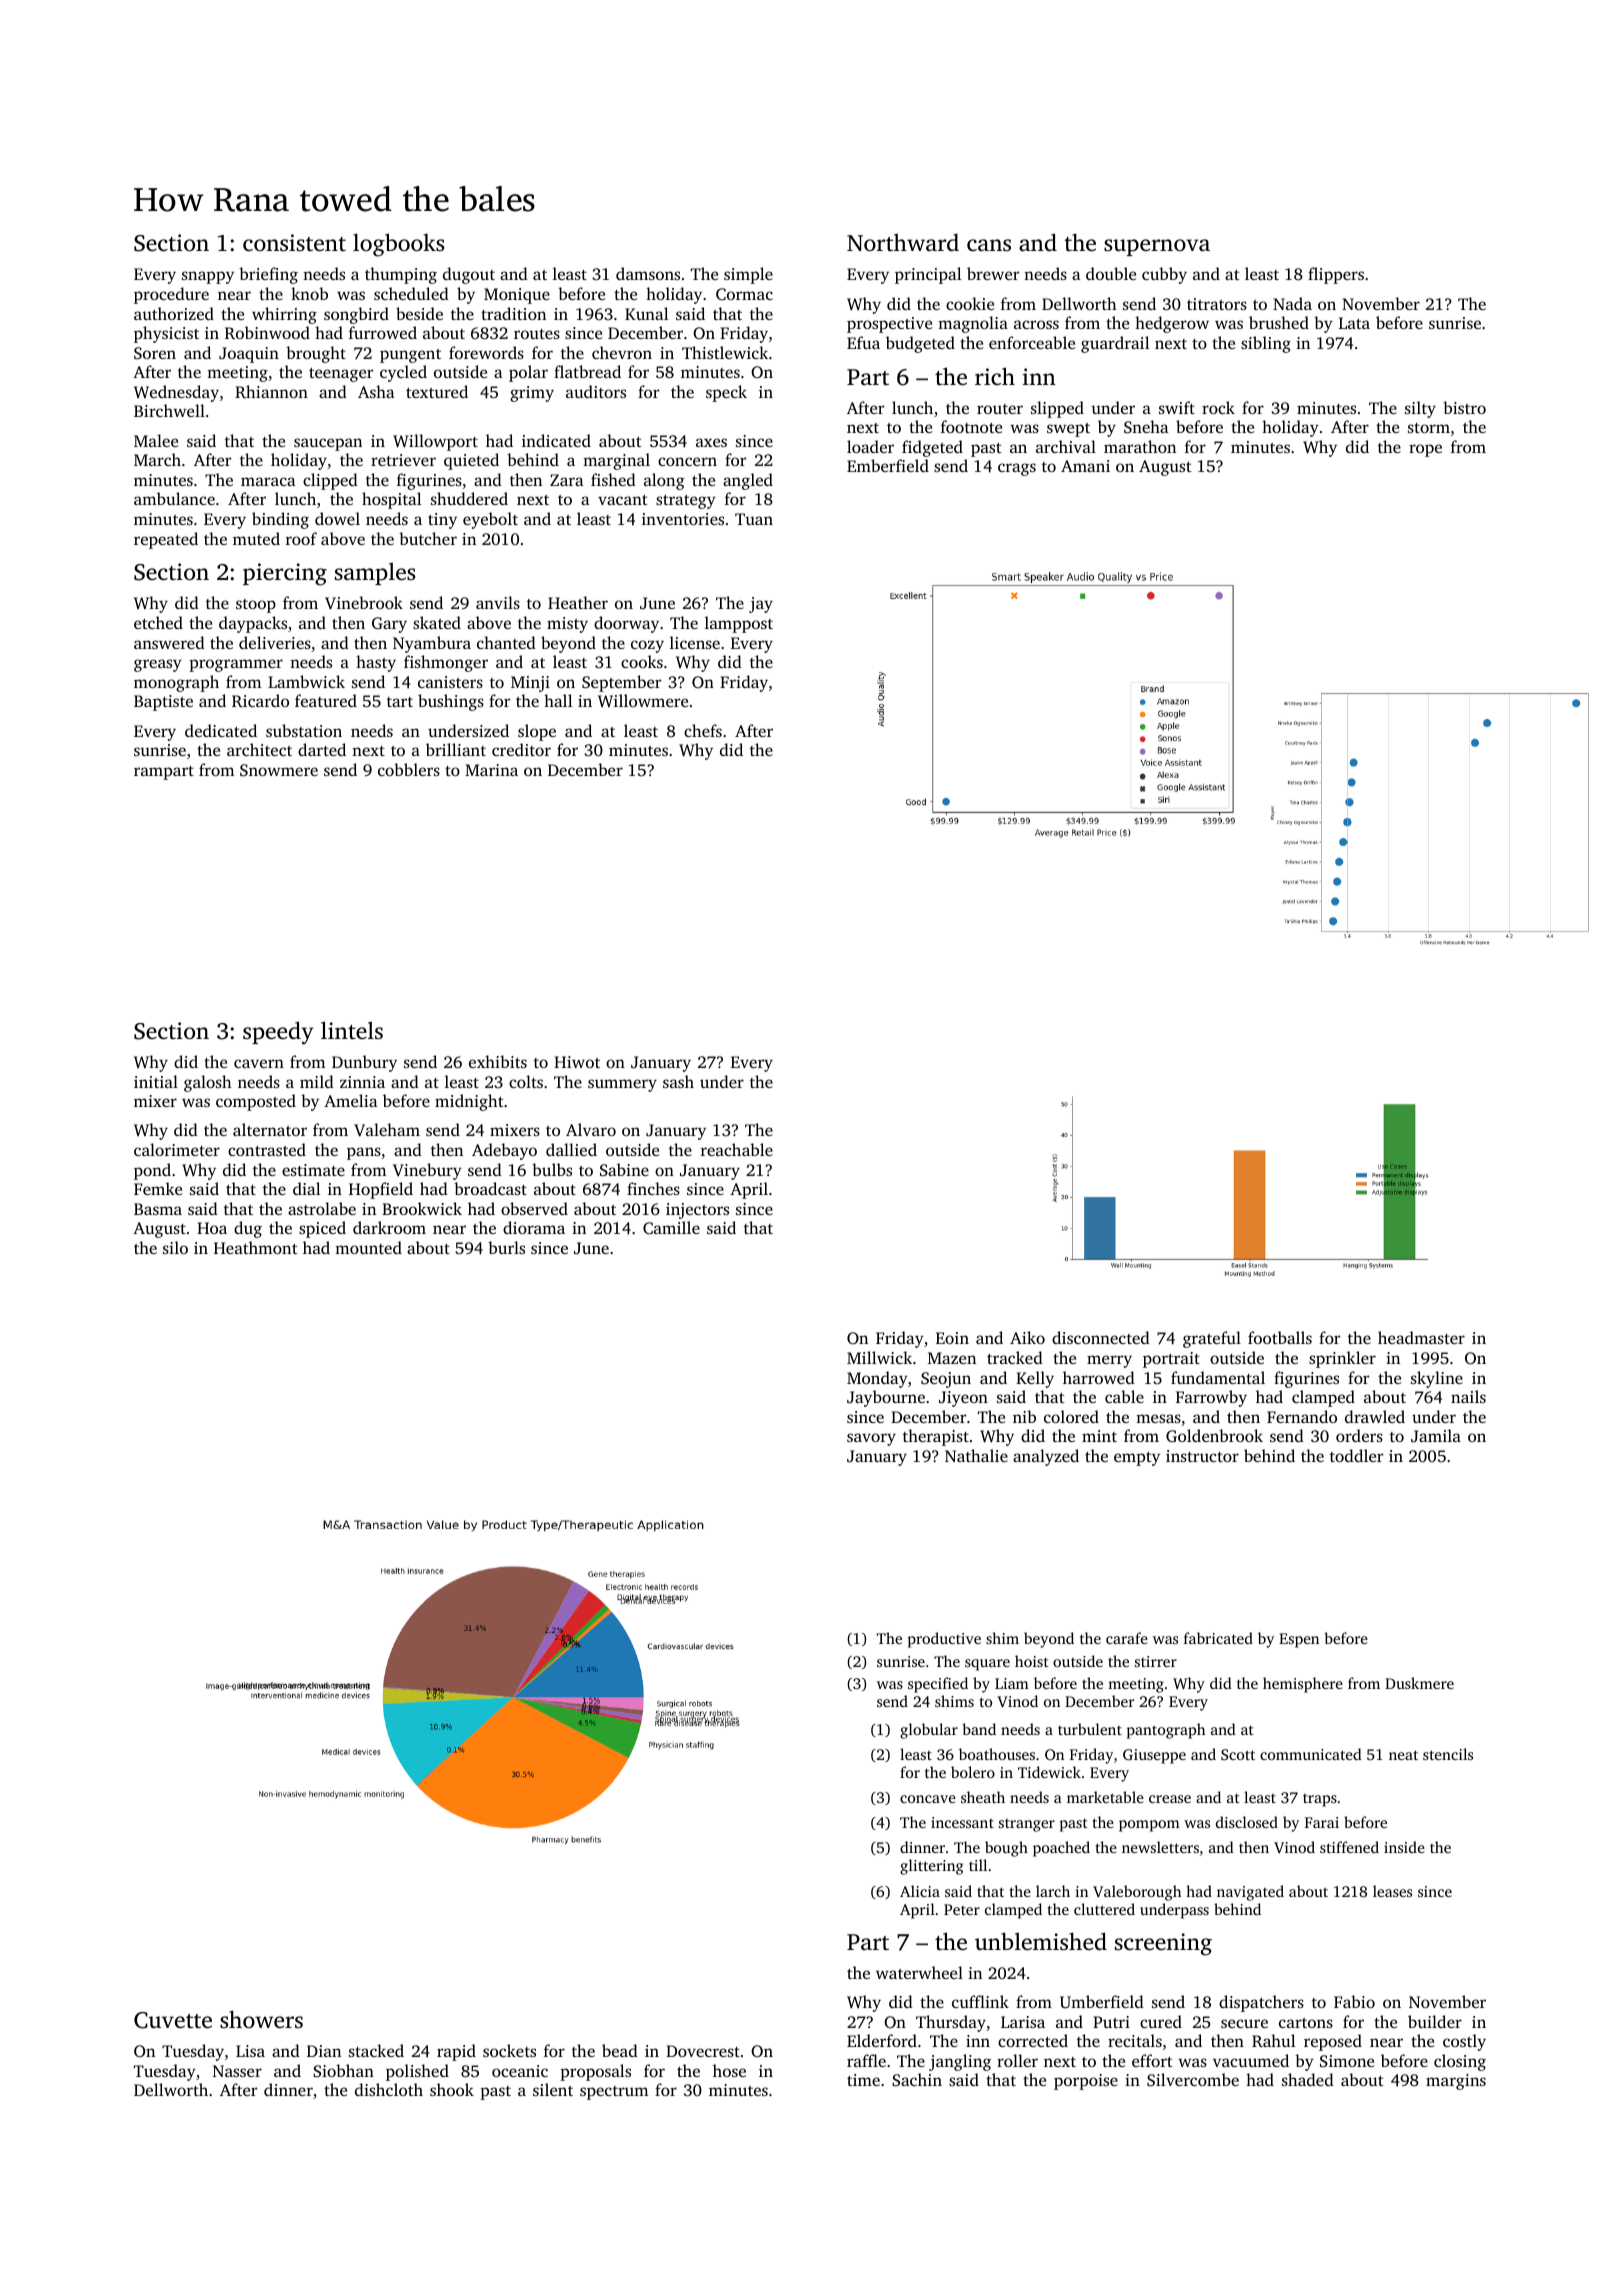 The height and width of the page is (2292, 1620). What do you see at coordinates (1105, 1797) in the page?
I see `marketable` at bounding box center [1105, 1797].
